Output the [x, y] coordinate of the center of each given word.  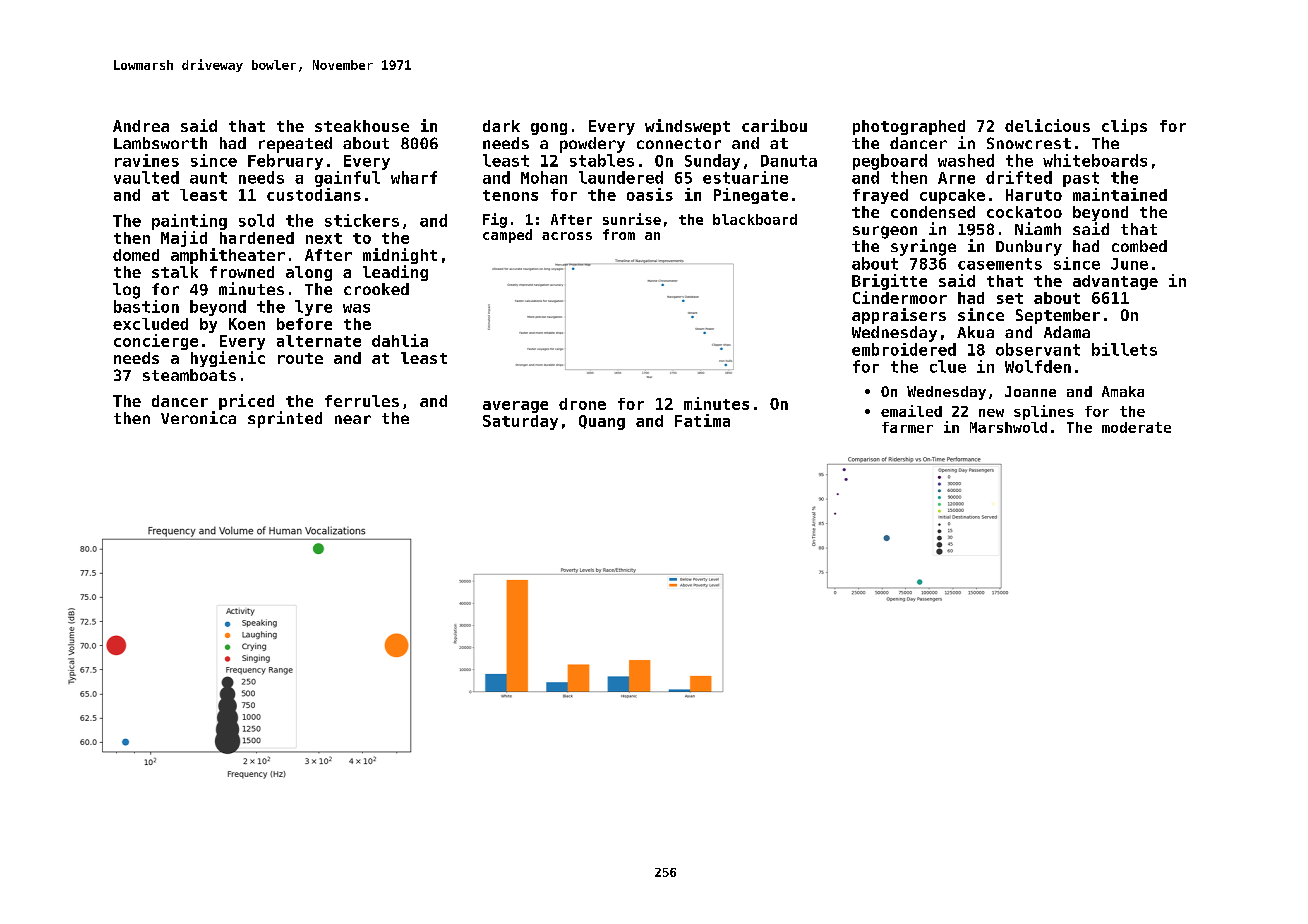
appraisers [899, 316]
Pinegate [751, 196]
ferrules [362, 401]
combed [1139, 246]
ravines [147, 160]
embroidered [904, 349]
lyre [313, 308]
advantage [1115, 282]
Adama [1067, 332]
